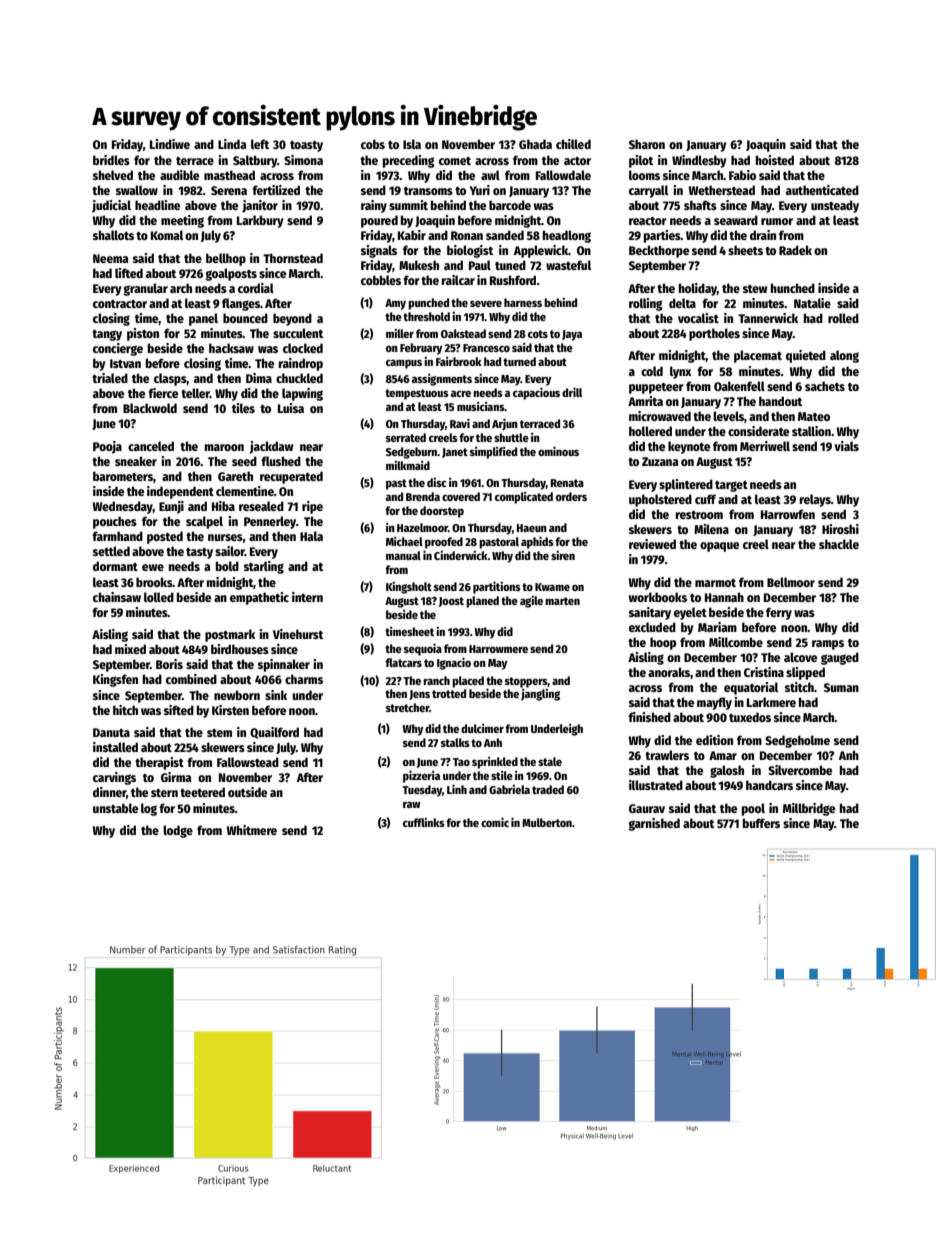 The height and width of the page is (1233, 952). I want to click on Sharon, so click(647, 144).
